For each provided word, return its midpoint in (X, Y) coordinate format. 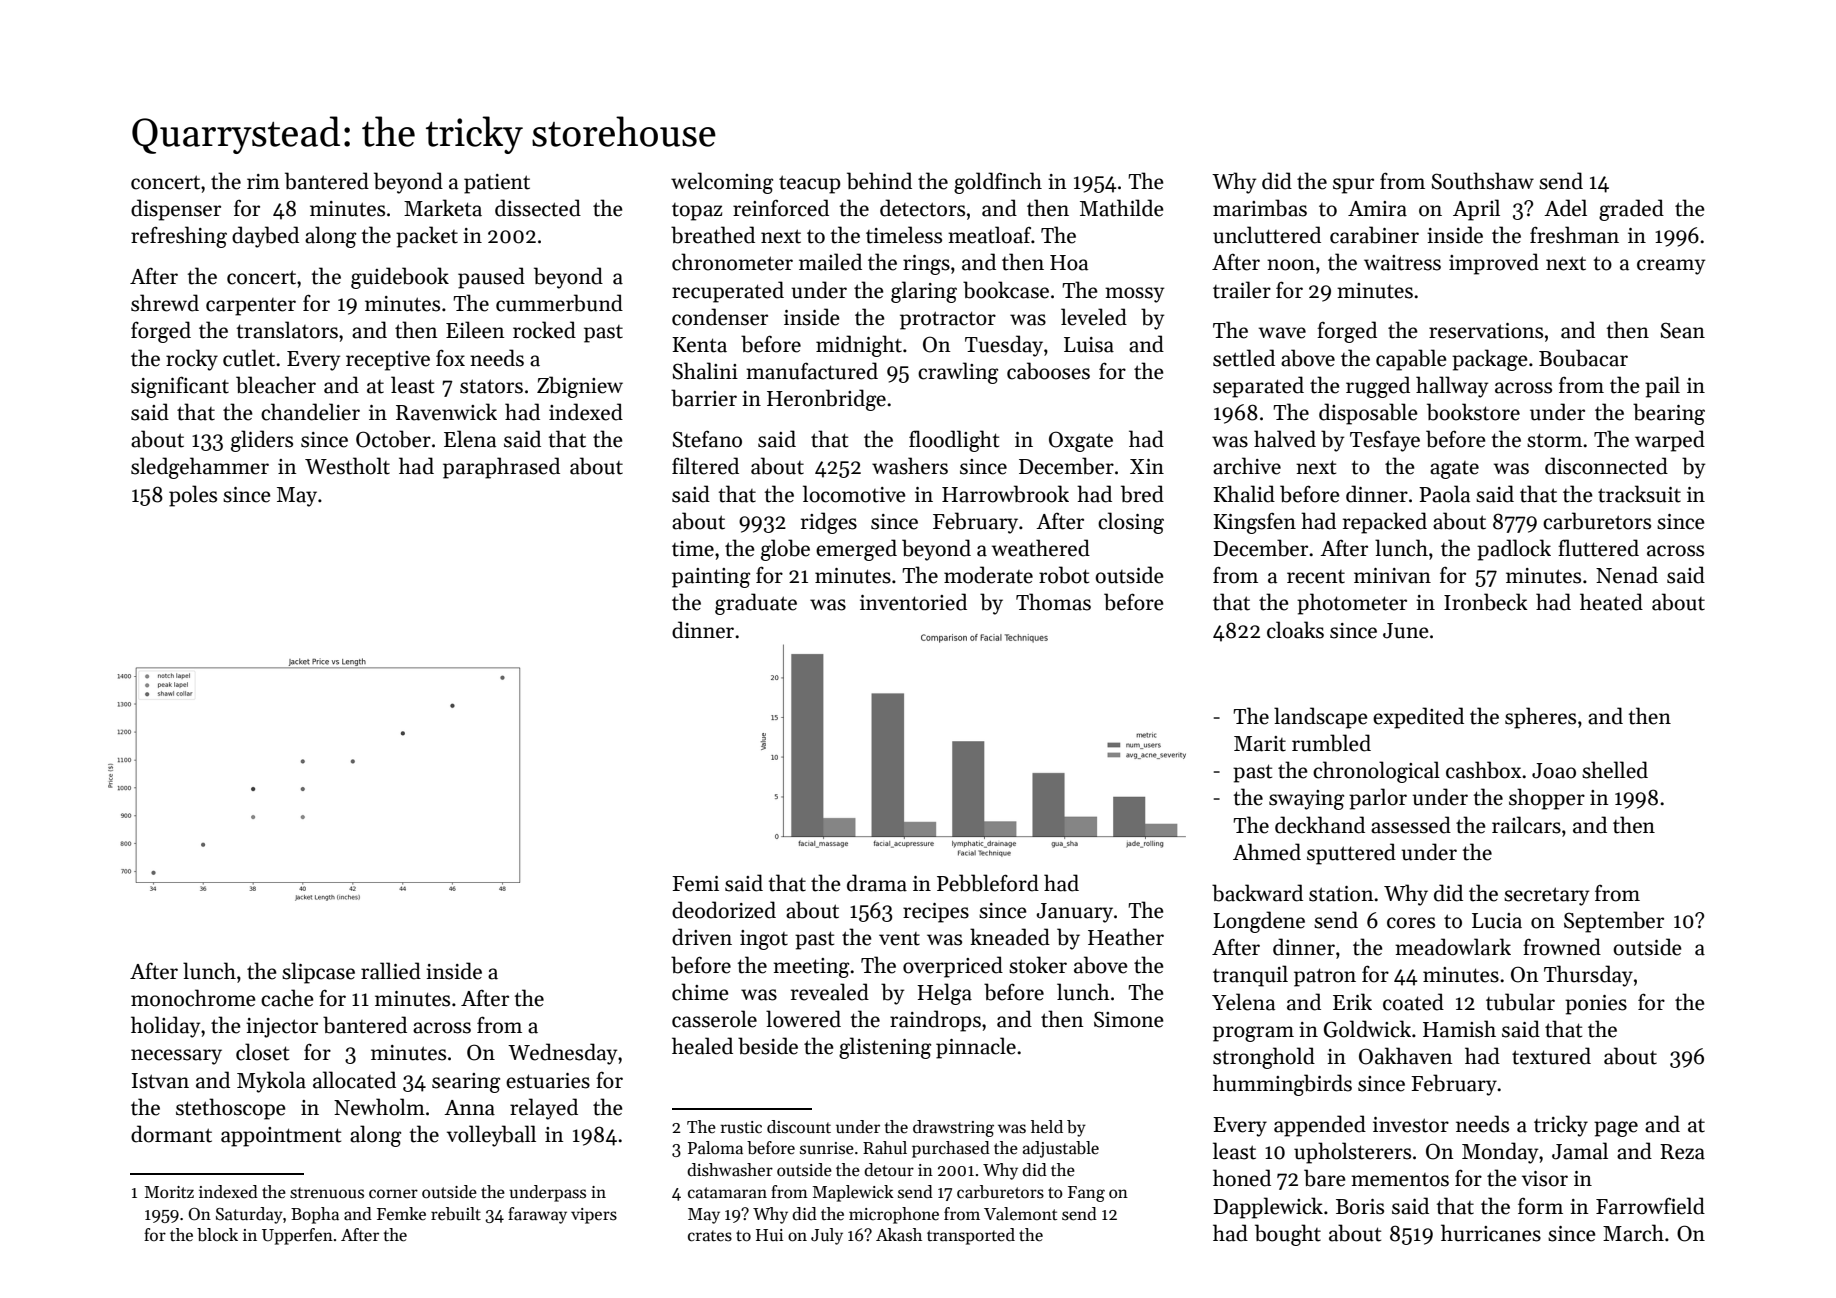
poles (193, 496)
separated (1258, 387)
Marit (1260, 744)
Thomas (1053, 602)
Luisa (1089, 345)
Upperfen (297, 1236)
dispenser (176, 210)
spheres (1540, 718)
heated (1611, 602)
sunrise (827, 1148)
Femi (695, 884)
